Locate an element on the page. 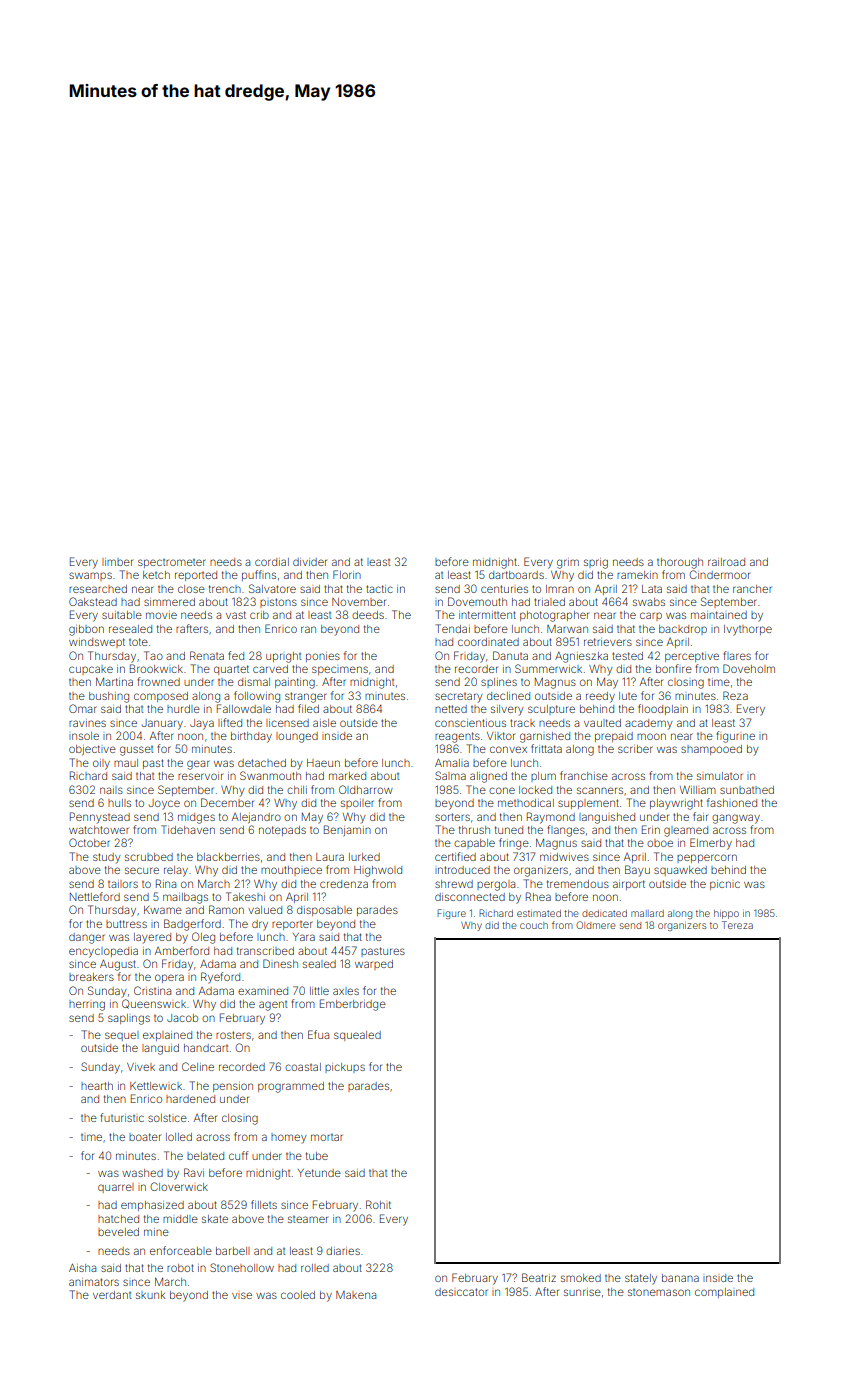 Image resolution: width=849 pixels, height=1400 pixels. conscientious is located at coordinates (470, 723).
